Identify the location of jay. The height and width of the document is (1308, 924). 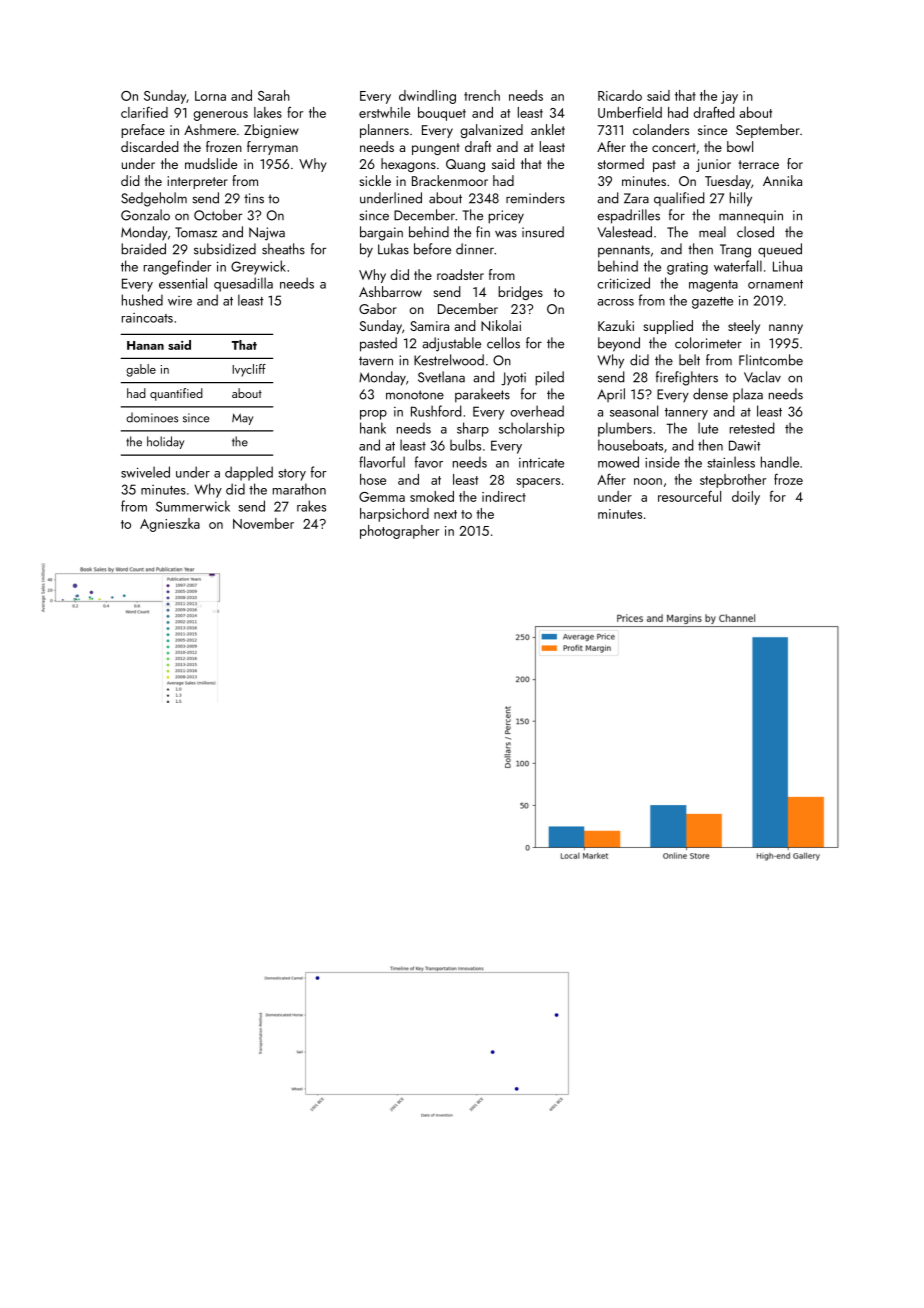
(729, 97).
